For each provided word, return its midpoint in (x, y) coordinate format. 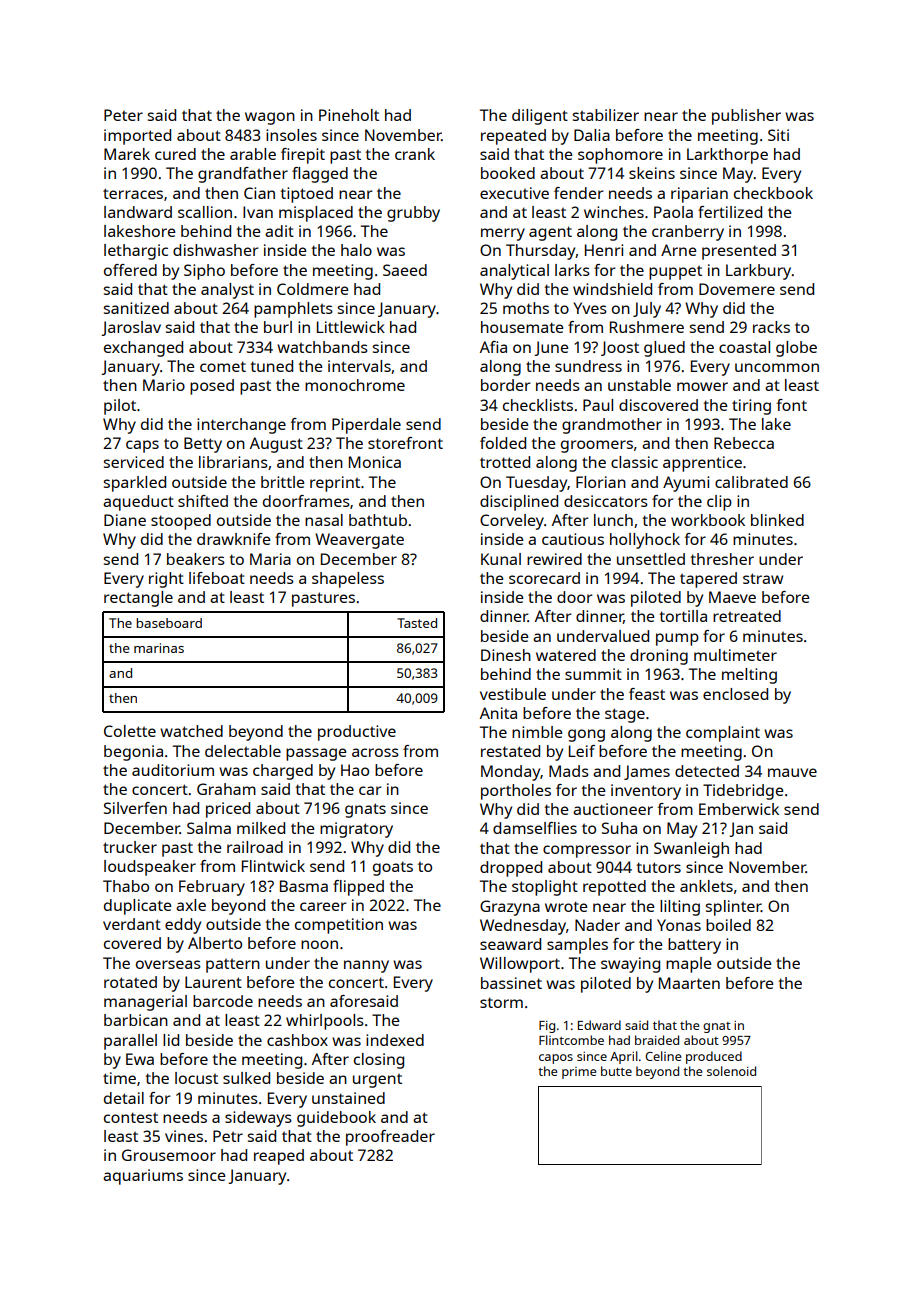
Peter (123, 115)
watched (191, 731)
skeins (652, 173)
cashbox (297, 1040)
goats (393, 868)
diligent (540, 117)
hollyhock (645, 541)
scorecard (544, 578)
